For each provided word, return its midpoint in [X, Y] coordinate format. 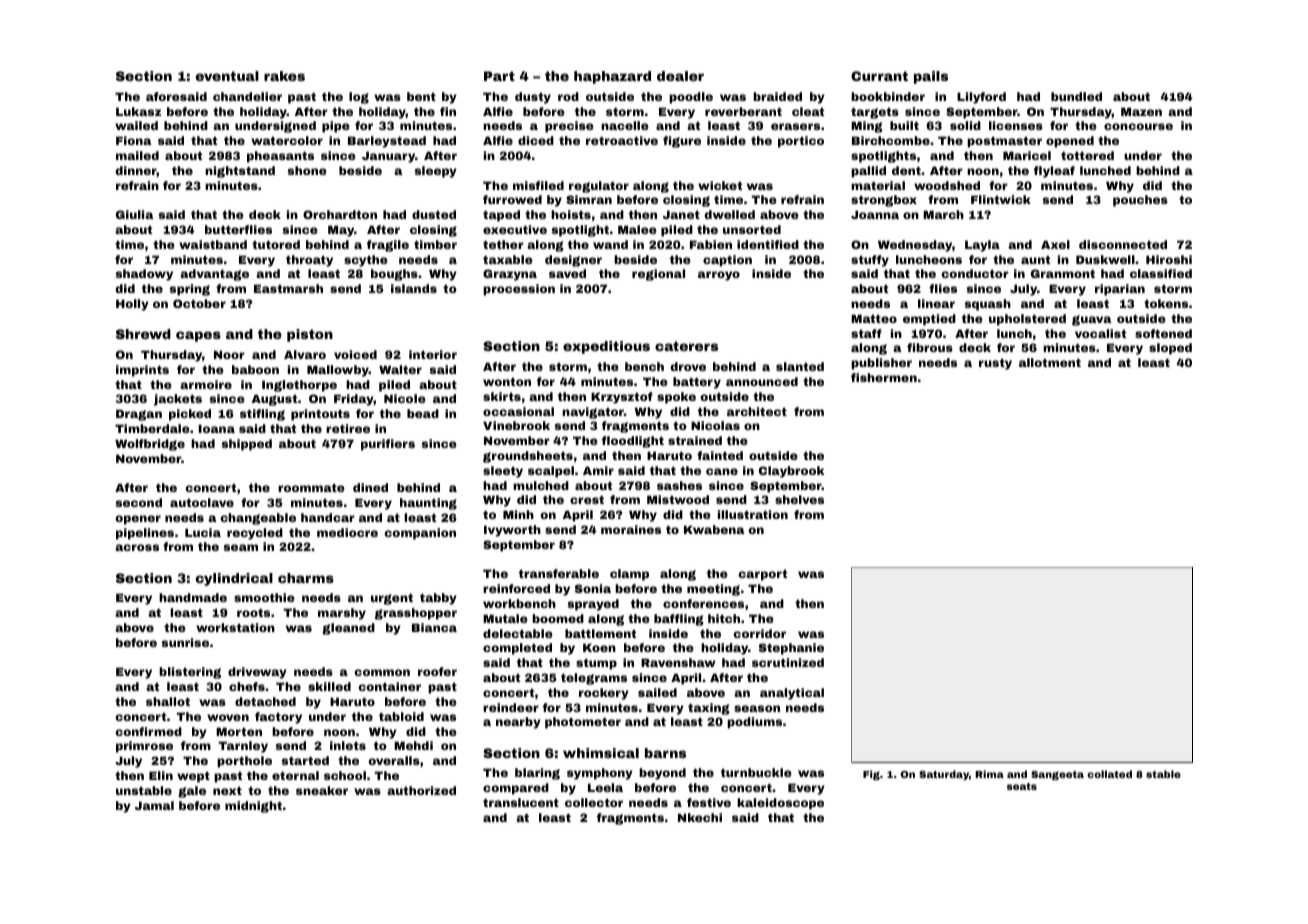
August [274, 400]
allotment [1050, 362]
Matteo [874, 318]
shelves [799, 499]
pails [931, 77]
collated [1109, 774]
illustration [753, 514]
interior [433, 354]
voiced [355, 354]
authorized [421, 790]
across [137, 547]
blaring [537, 774]
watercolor [287, 140]
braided [777, 96]
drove [688, 366]
